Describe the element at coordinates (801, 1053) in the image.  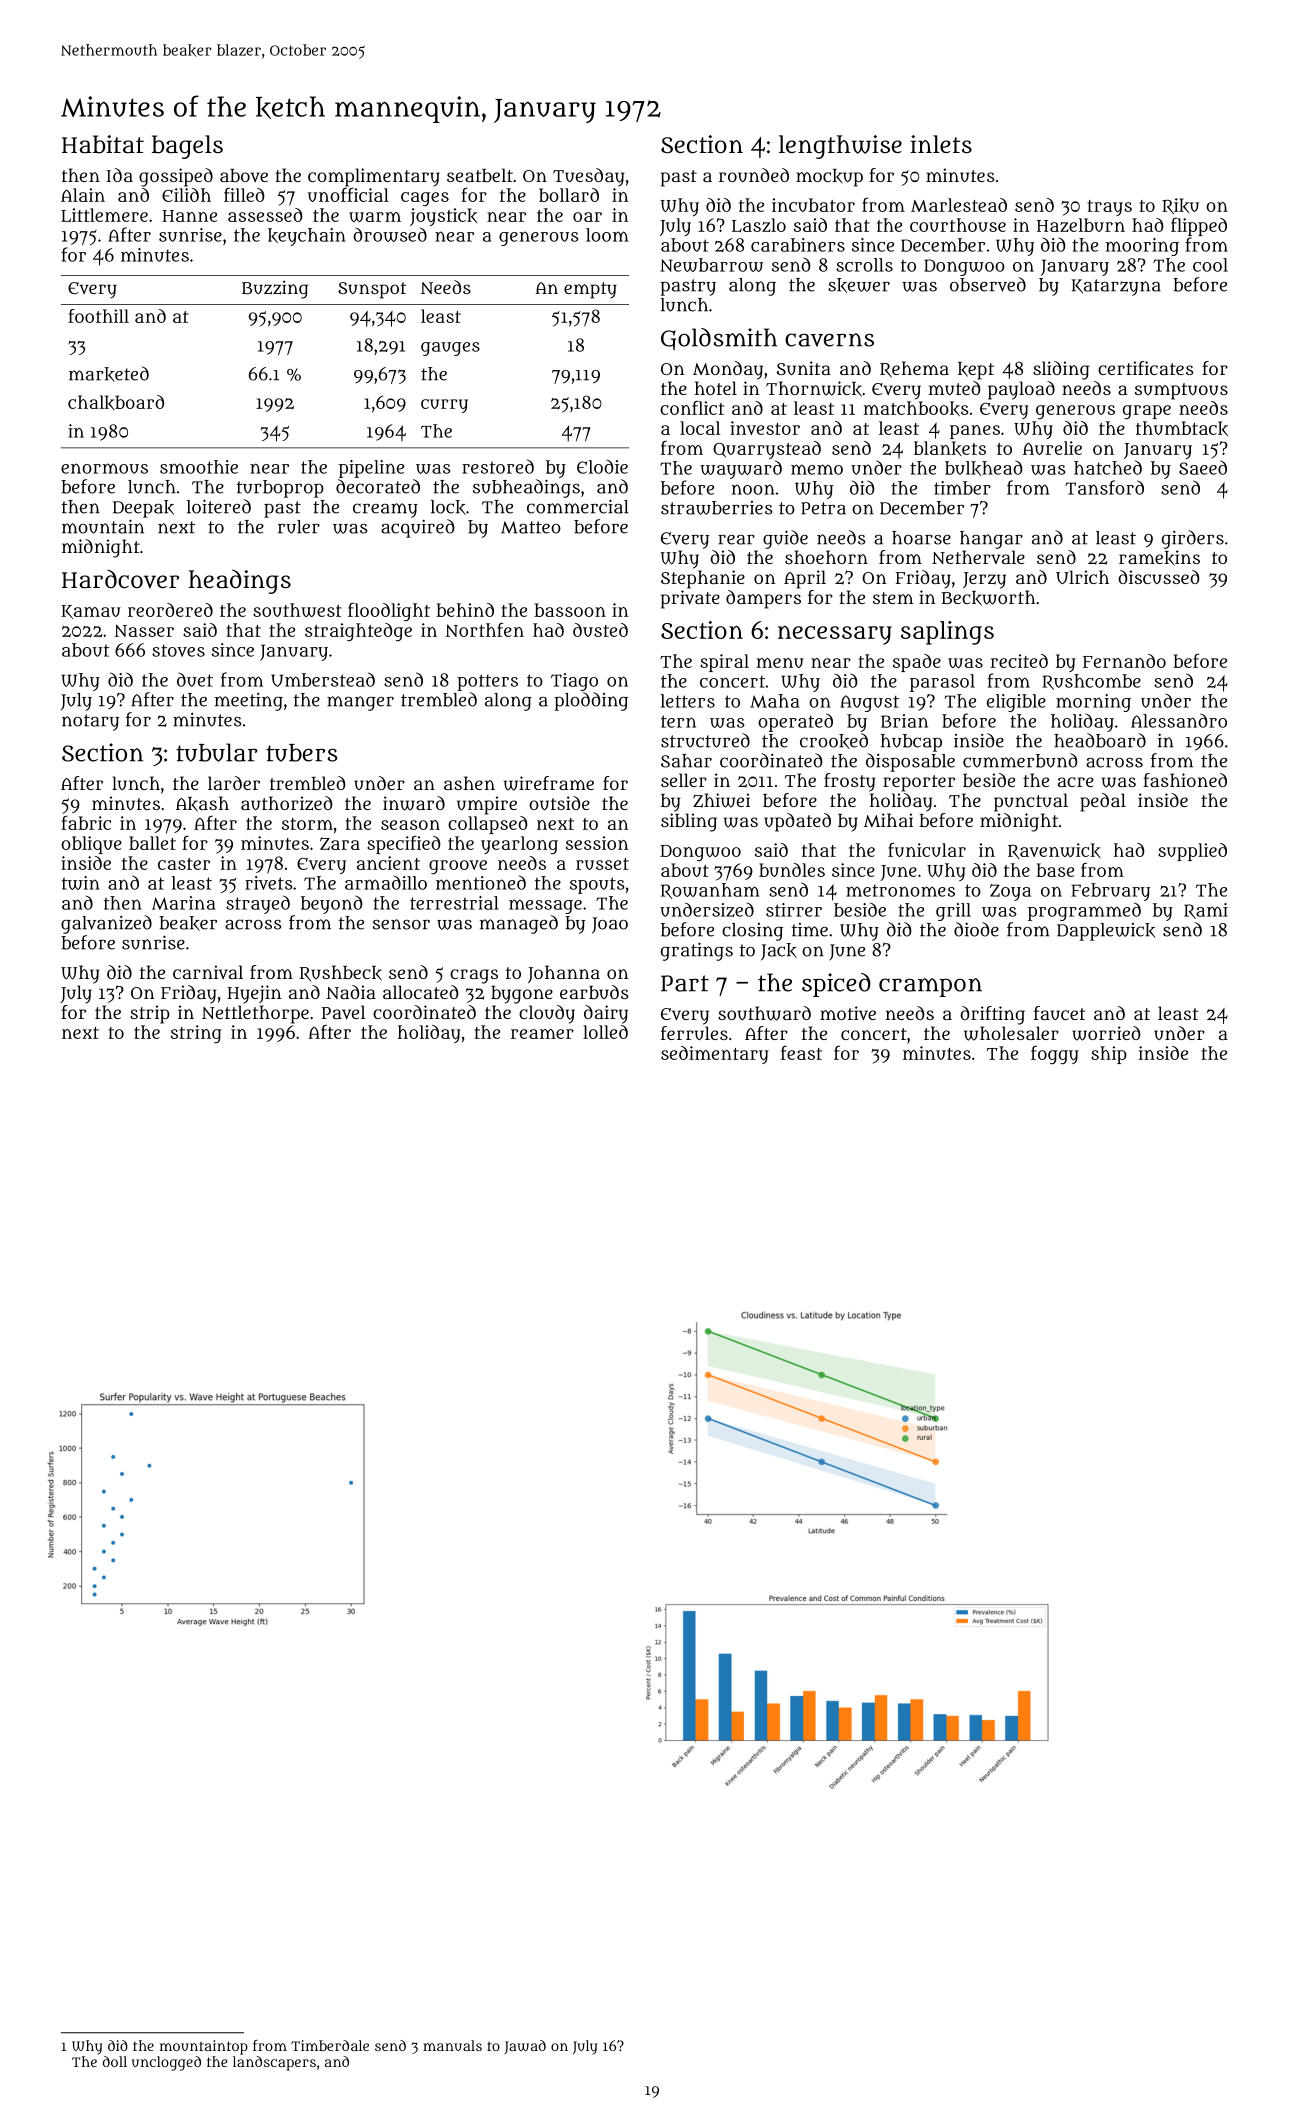
I see `feast` at that location.
